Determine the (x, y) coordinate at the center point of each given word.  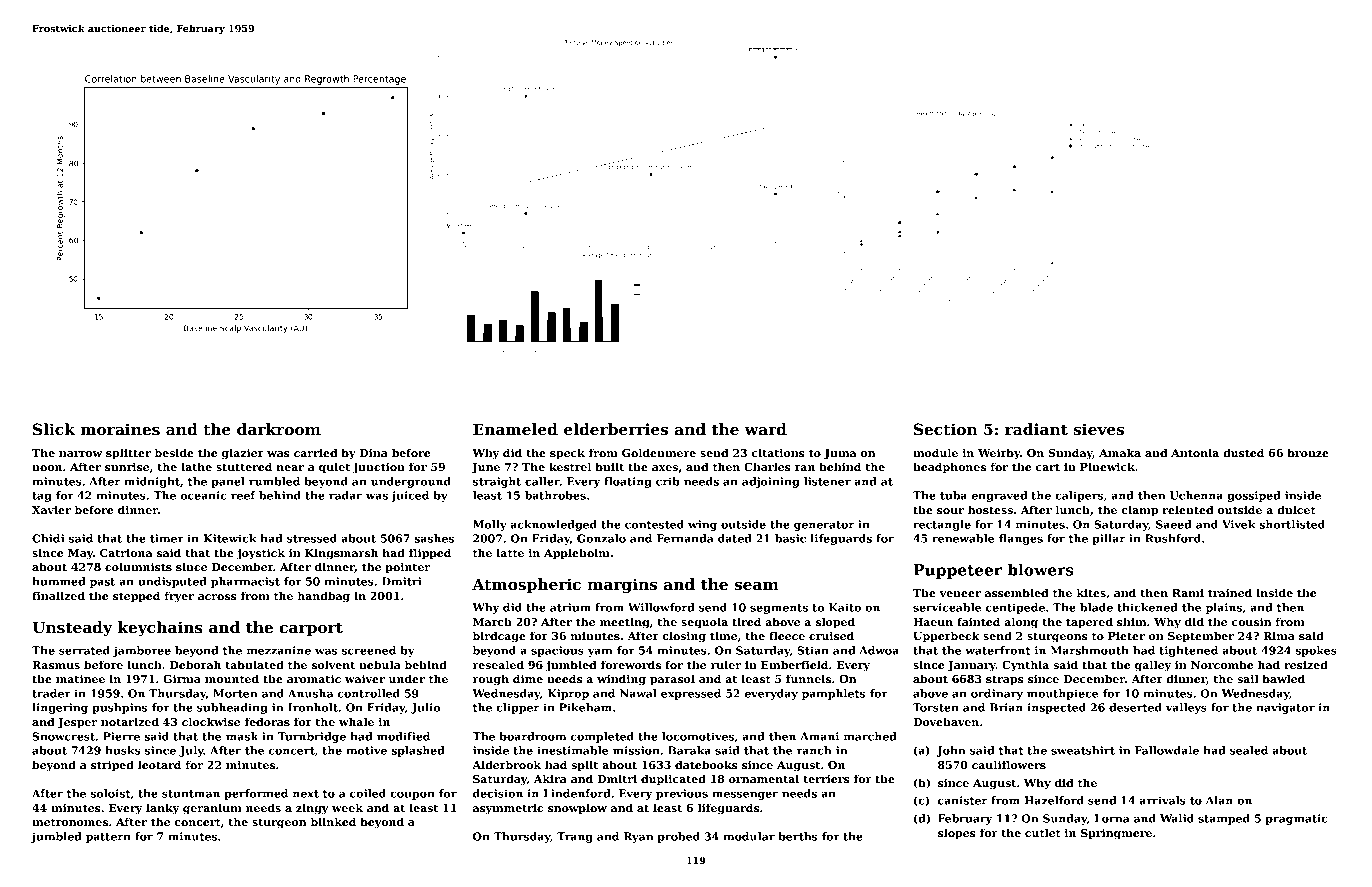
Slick (54, 429)
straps (1004, 680)
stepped (136, 596)
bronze (1308, 452)
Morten (235, 693)
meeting (625, 623)
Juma (840, 454)
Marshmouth (1090, 650)
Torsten (936, 707)
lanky (162, 809)
